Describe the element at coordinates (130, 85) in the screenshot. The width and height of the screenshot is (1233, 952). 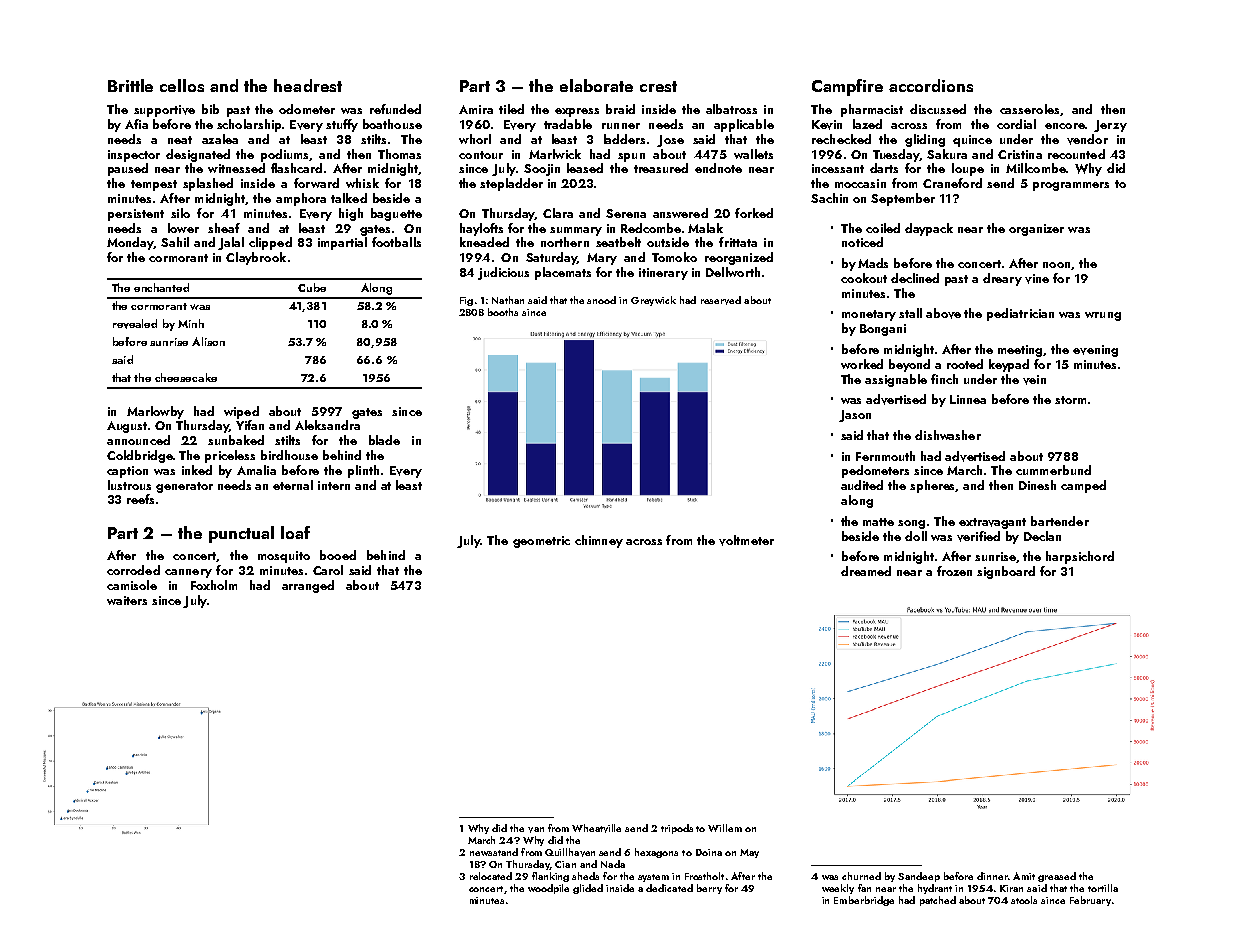
I see `Brittle` at that location.
